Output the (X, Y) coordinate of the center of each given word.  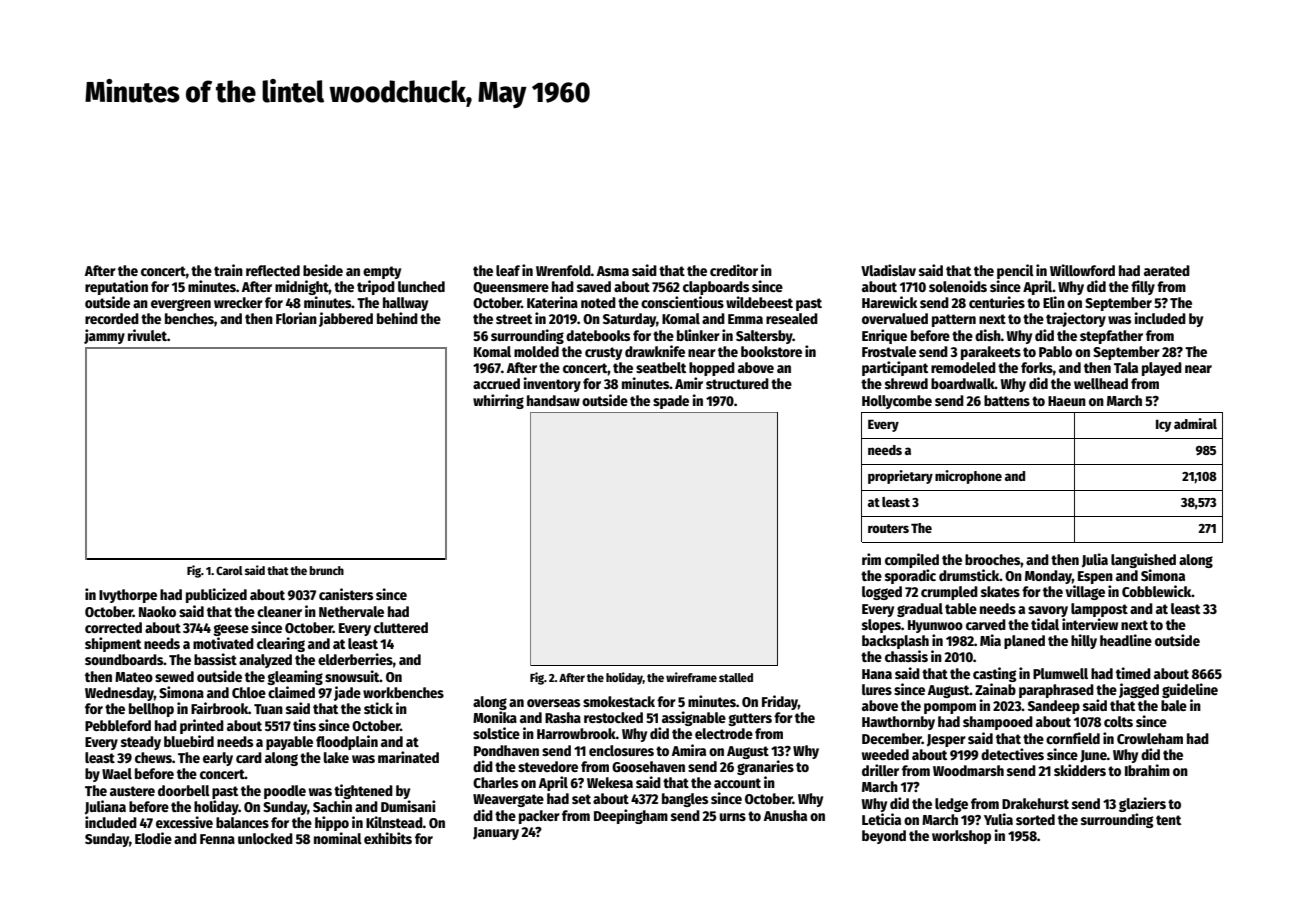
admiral (1195, 423)
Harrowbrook (576, 733)
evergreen (181, 305)
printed (202, 726)
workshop (961, 837)
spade (671, 402)
